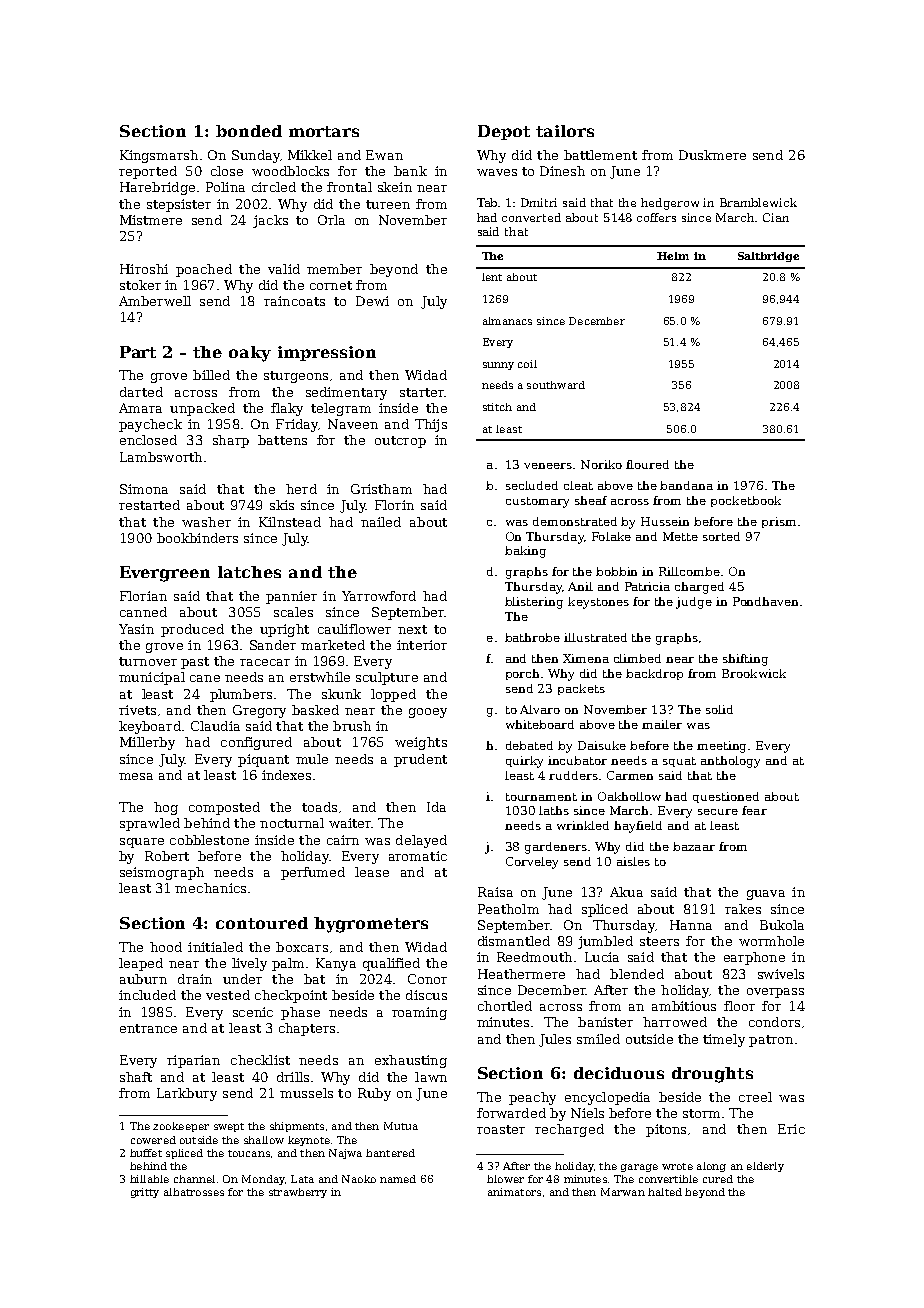 The height and width of the screenshot is (1308, 924). I want to click on Saltbridge, so click(768, 257).
